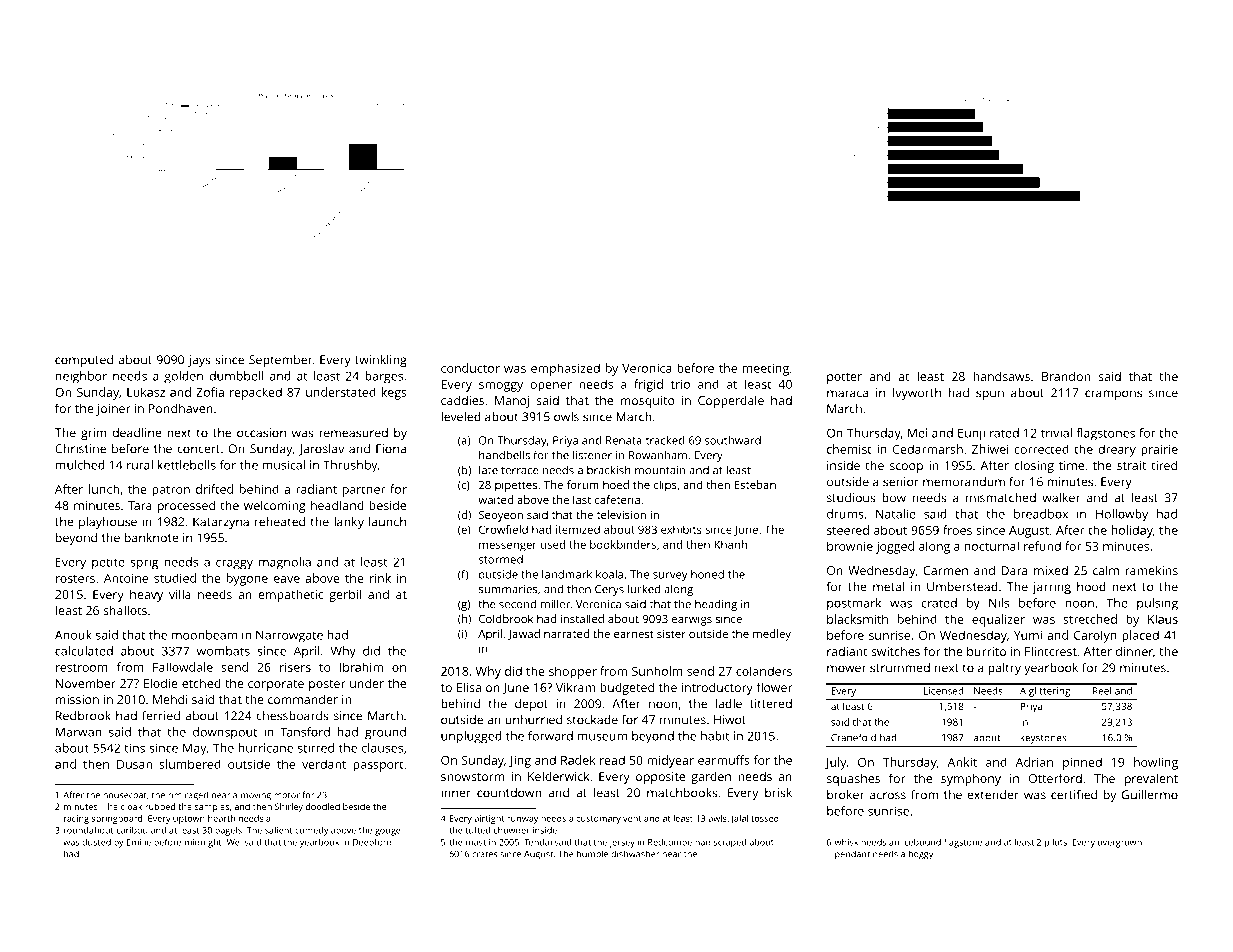  Describe the element at coordinates (755, 484) in the screenshot. I see `Esteban` at that location.
